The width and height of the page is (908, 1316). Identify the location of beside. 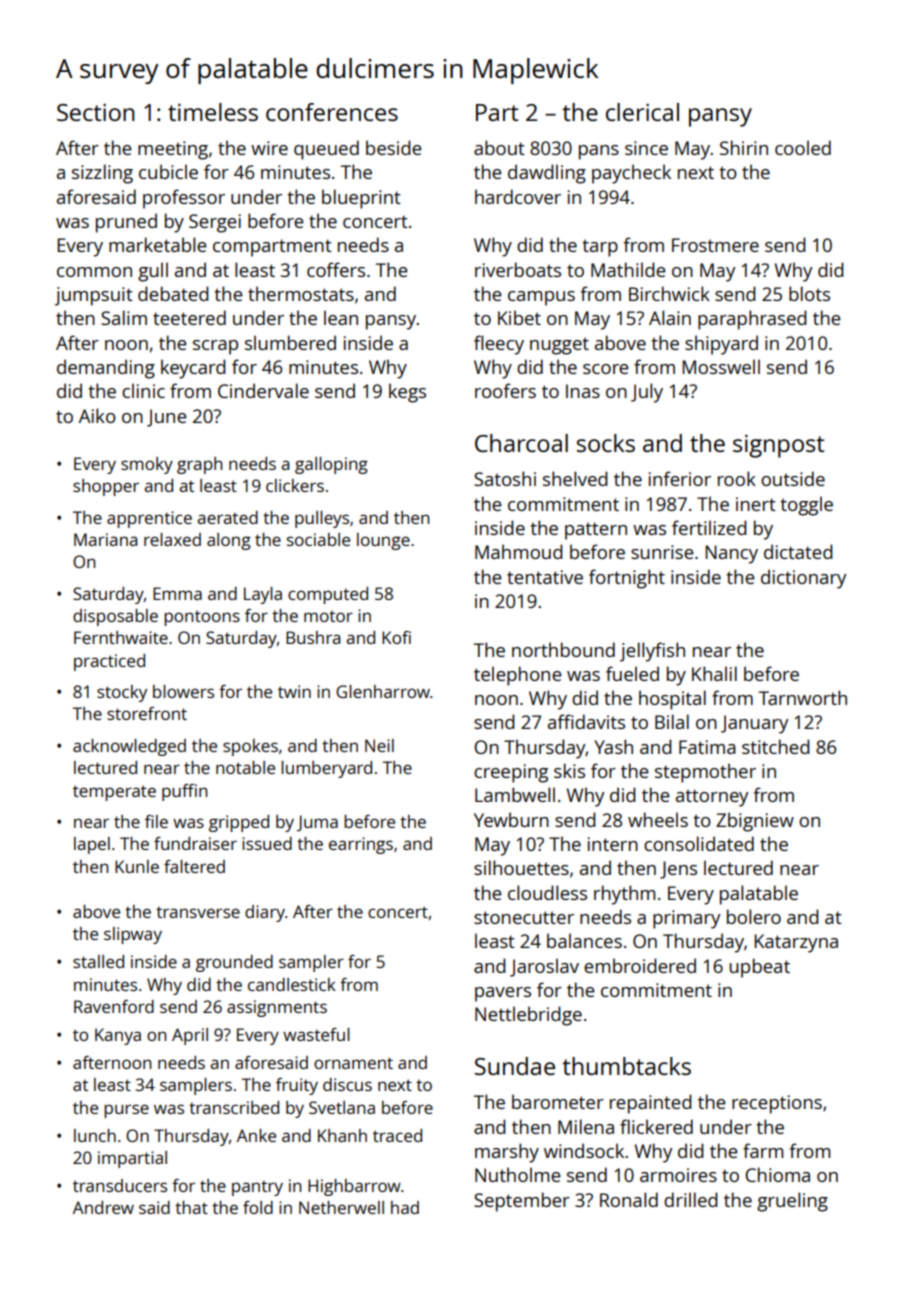
(394, 147).
